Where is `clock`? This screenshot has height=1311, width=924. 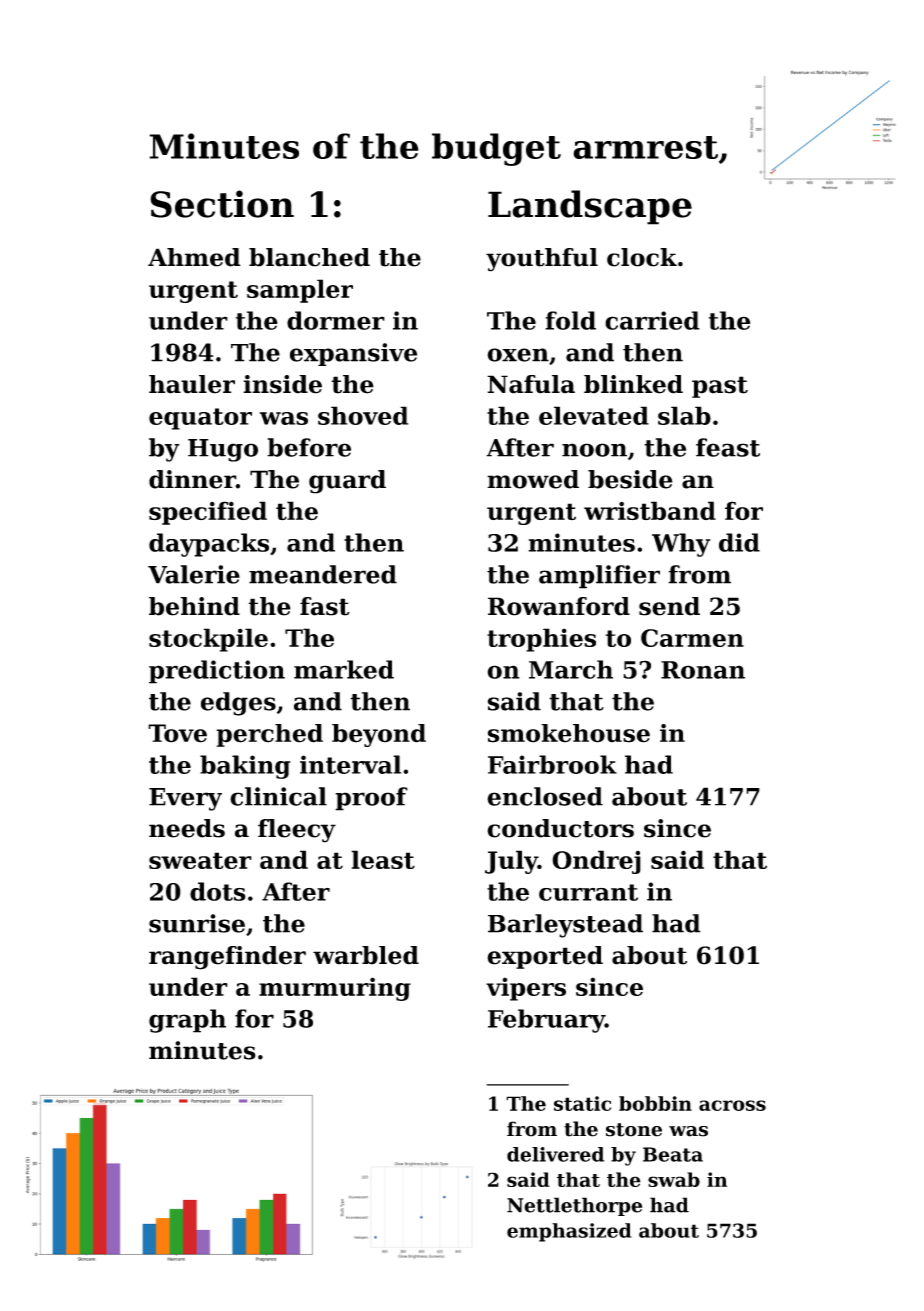
clock is located at coordinates (642, 257).
